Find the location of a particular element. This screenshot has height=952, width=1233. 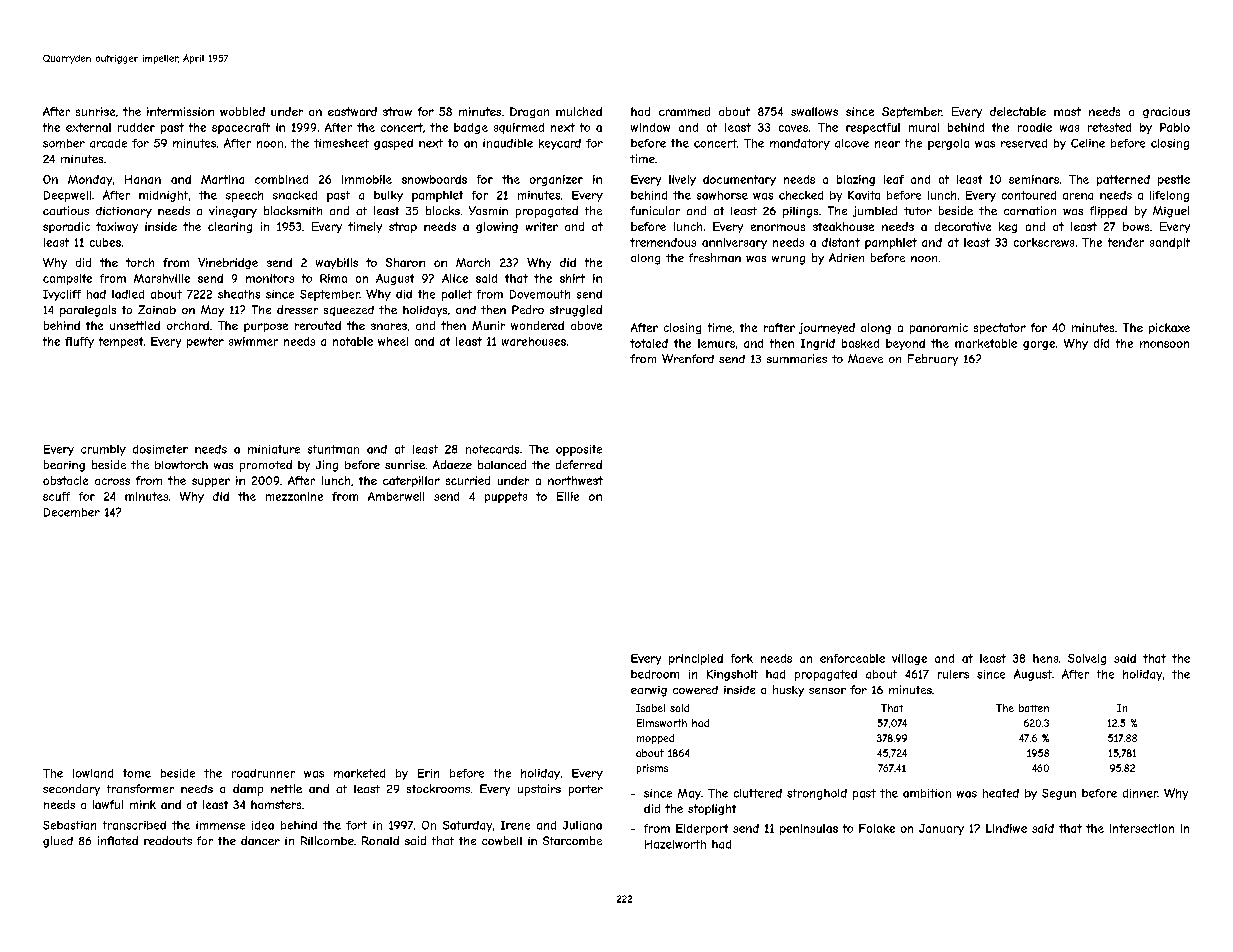

panoramic is located at coordinates (939, 328).
